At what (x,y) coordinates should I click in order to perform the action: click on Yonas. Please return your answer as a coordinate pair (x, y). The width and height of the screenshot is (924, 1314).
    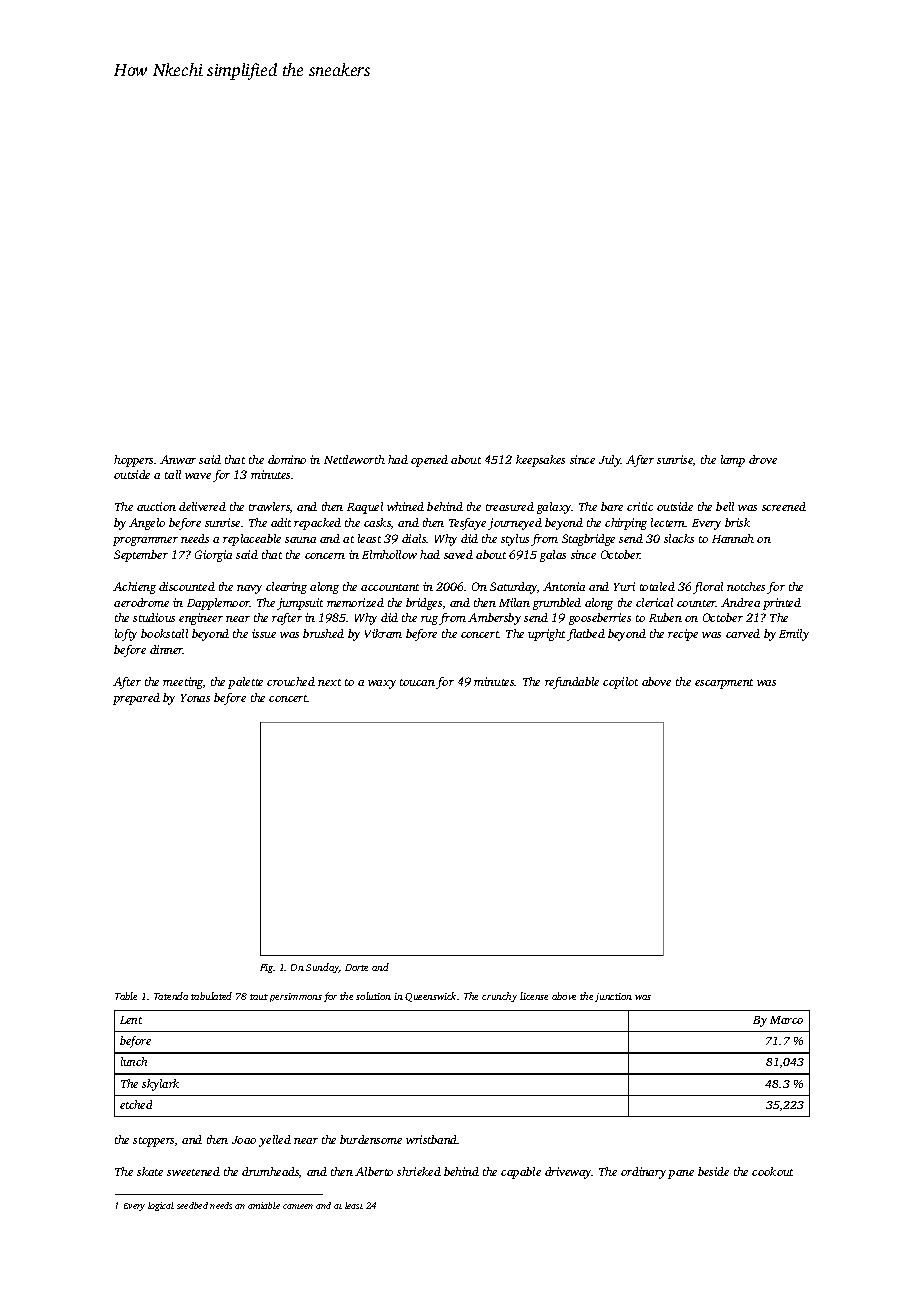
    Looking at the image, I should click on (195, 698).
